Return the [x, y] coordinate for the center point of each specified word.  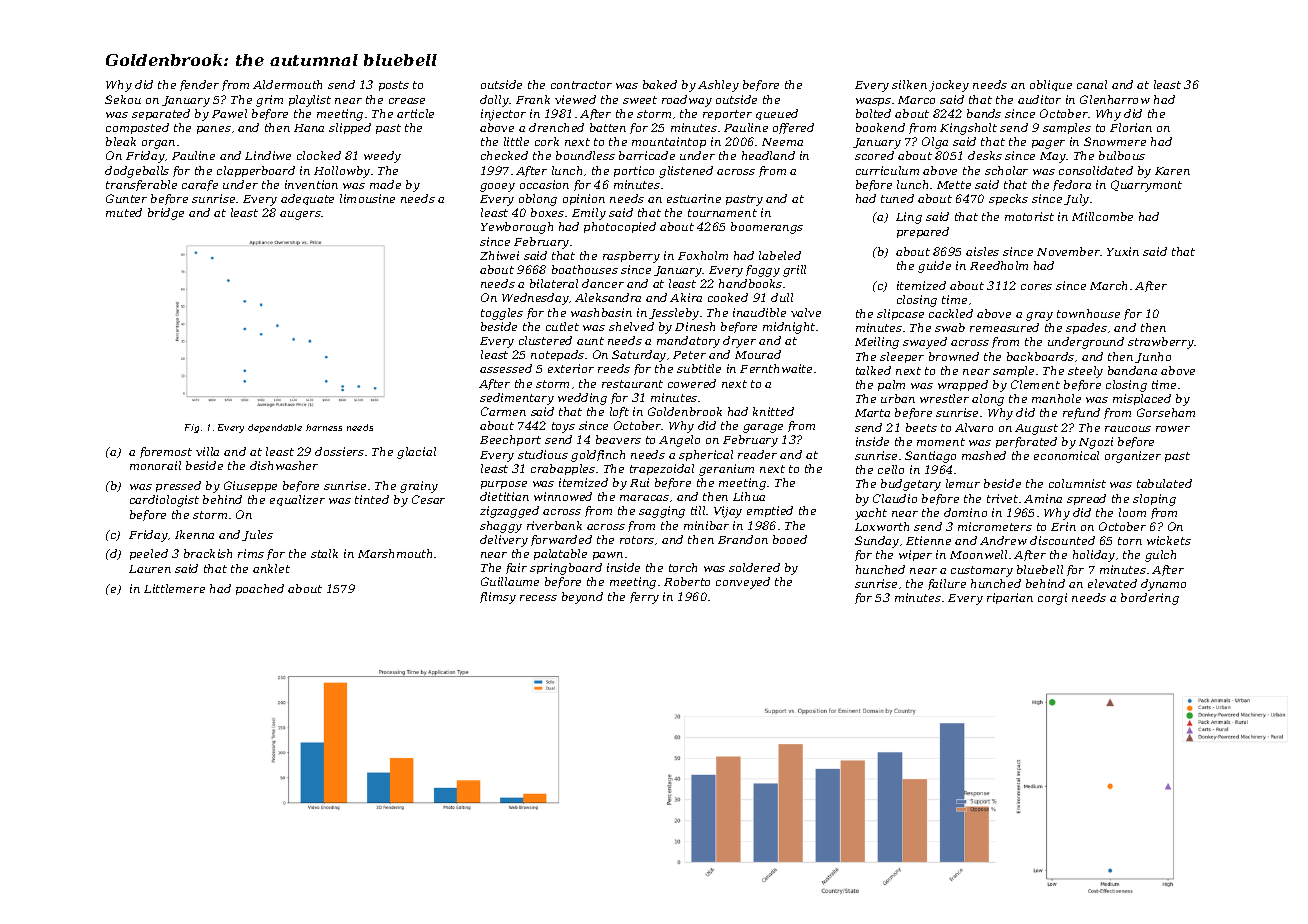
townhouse [1088, 313]
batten [608, 127]
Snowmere [1115, 141]
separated [161, 114]
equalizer [297, 500]
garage [763, 428]
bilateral [554, 283]
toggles [502, 314]
